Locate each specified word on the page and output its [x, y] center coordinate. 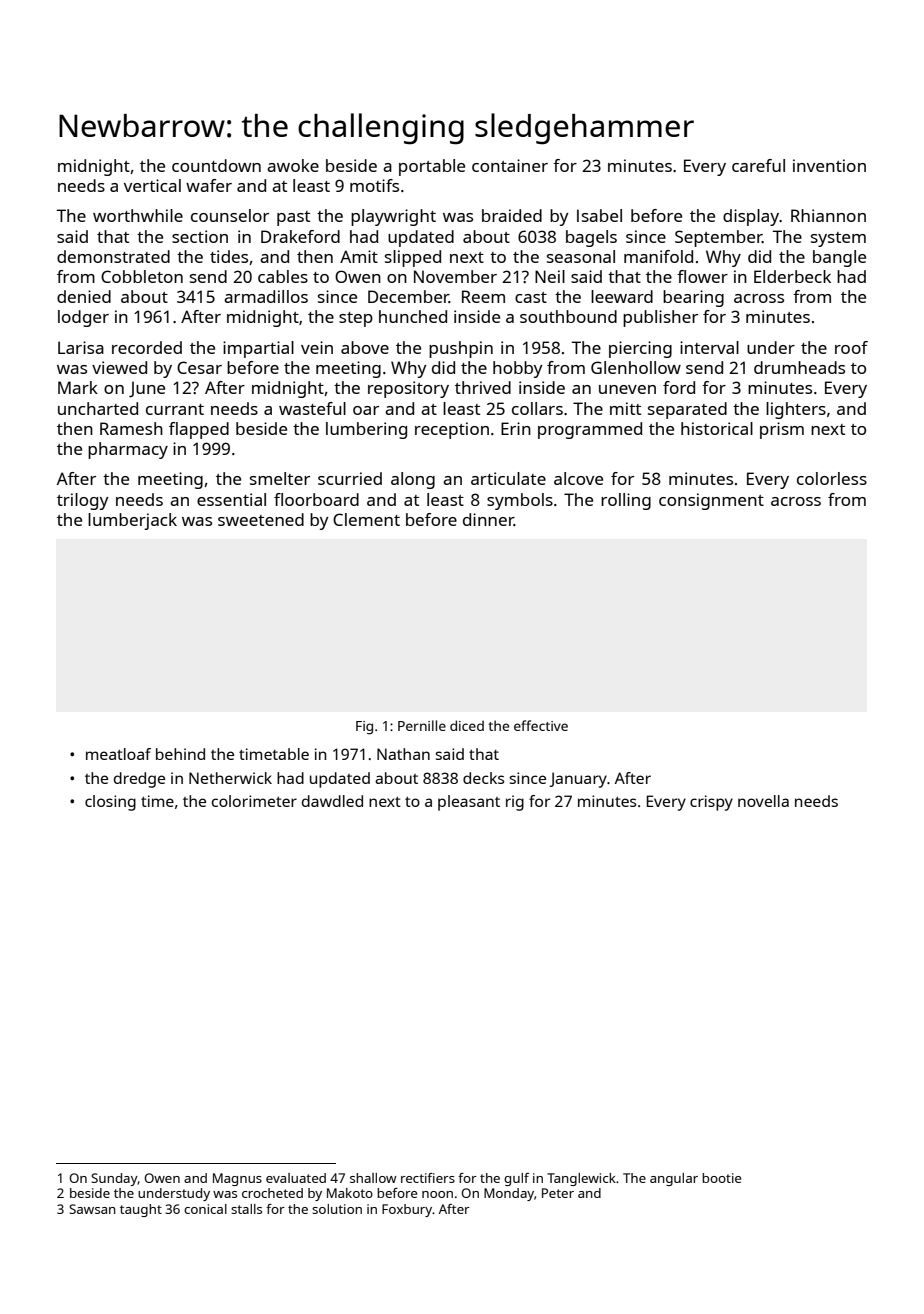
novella [763, 801]
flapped [199, 430]
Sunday [114, 1179]
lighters [796, 410]
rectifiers [428, 1178]
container [510, 165]
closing [110, 803]
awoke [293, 165]
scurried [350, 478]
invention [829, 165]
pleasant [469, 803]
